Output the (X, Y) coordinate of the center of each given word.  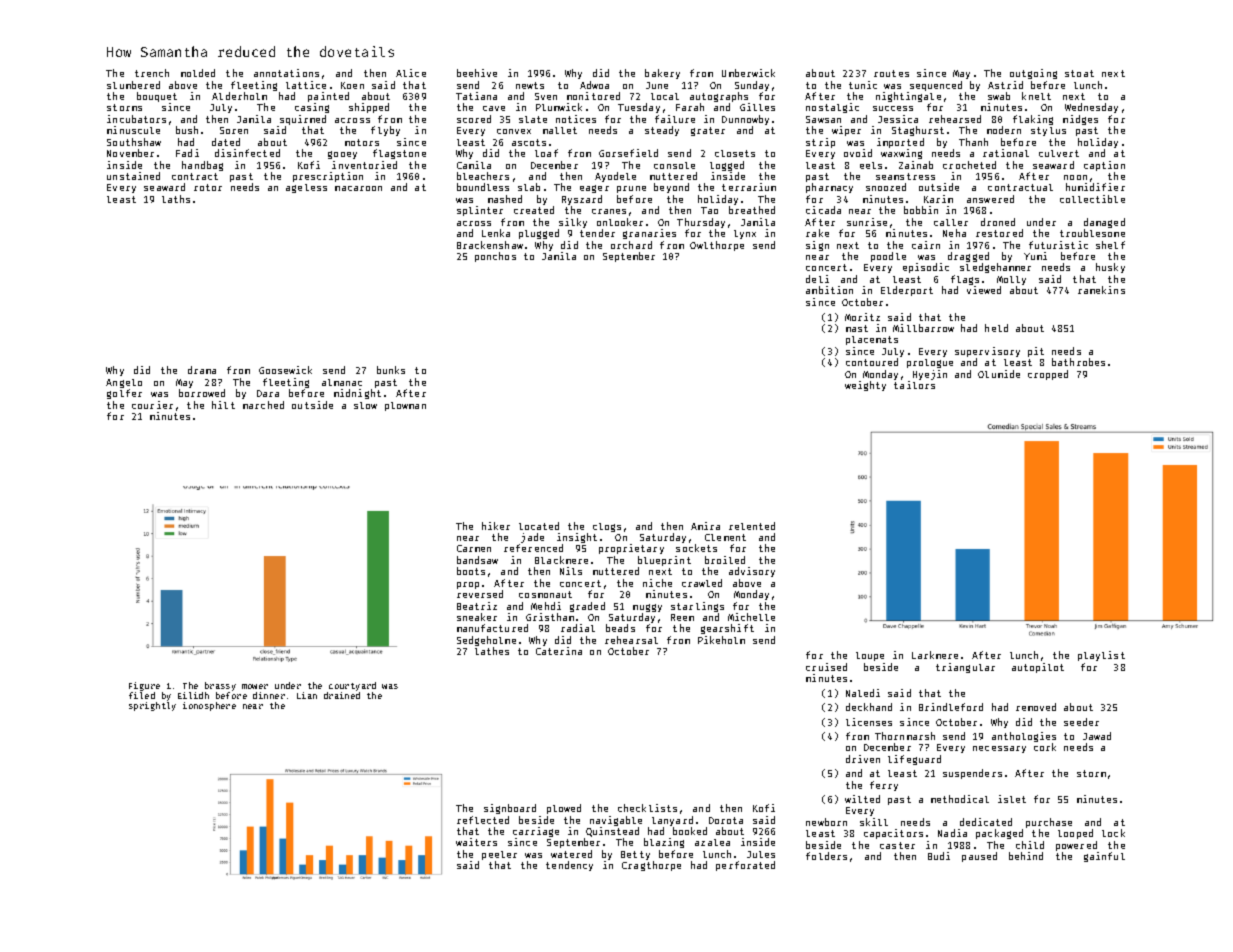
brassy (220, 686)
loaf (546, 153)
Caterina (559, 651)
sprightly (152, 706)
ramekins (1101, 290)
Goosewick (285, 370)
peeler (499, 855)
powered (1076, 846)
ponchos (495, 257)
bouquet (157, 97)
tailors (914, 385)
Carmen (474, 548)
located (539, 526)
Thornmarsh (905, 736)
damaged (1104, 223)
